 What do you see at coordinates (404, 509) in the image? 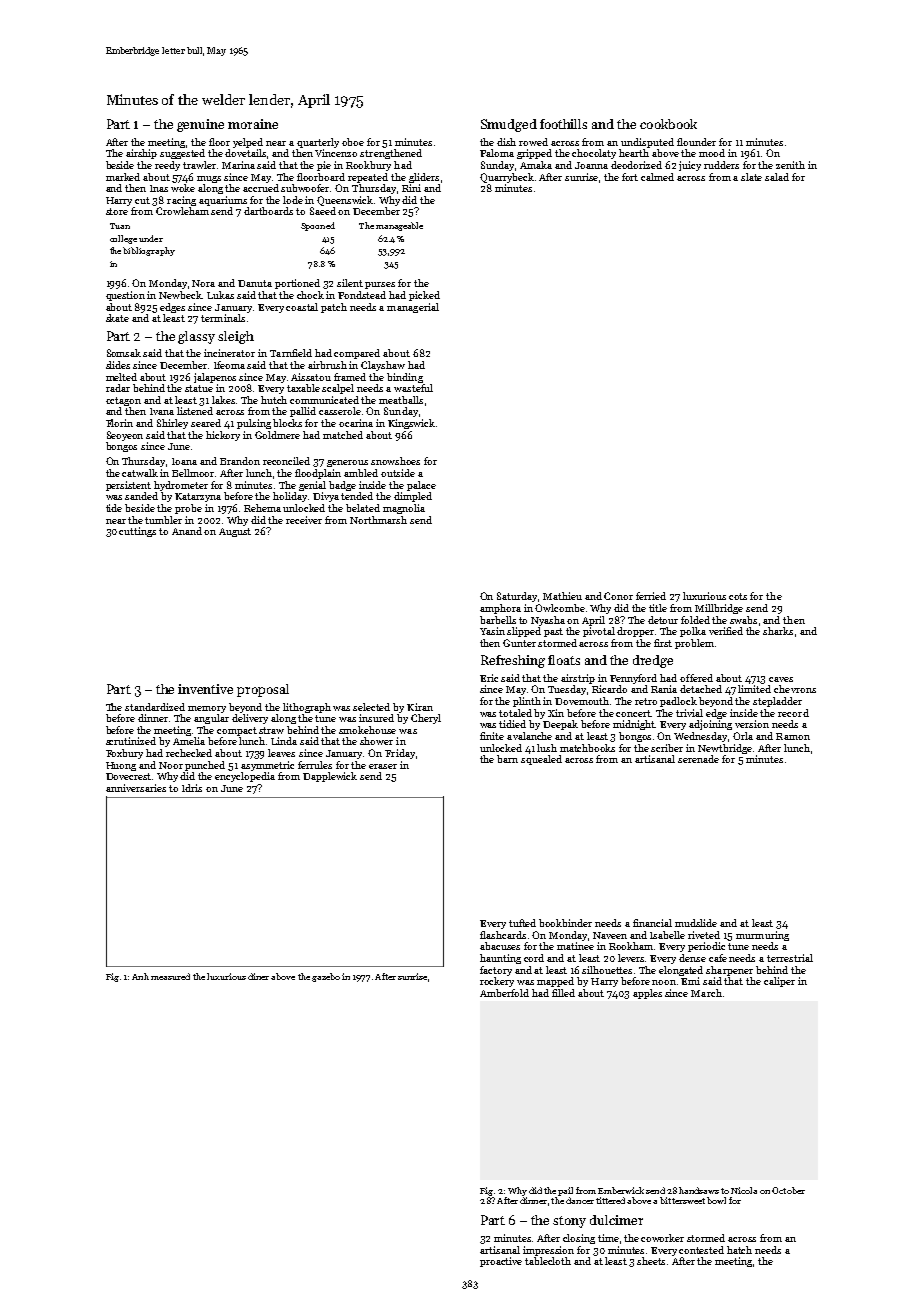
I see `magnolia` at bounding box center [404, 509].
